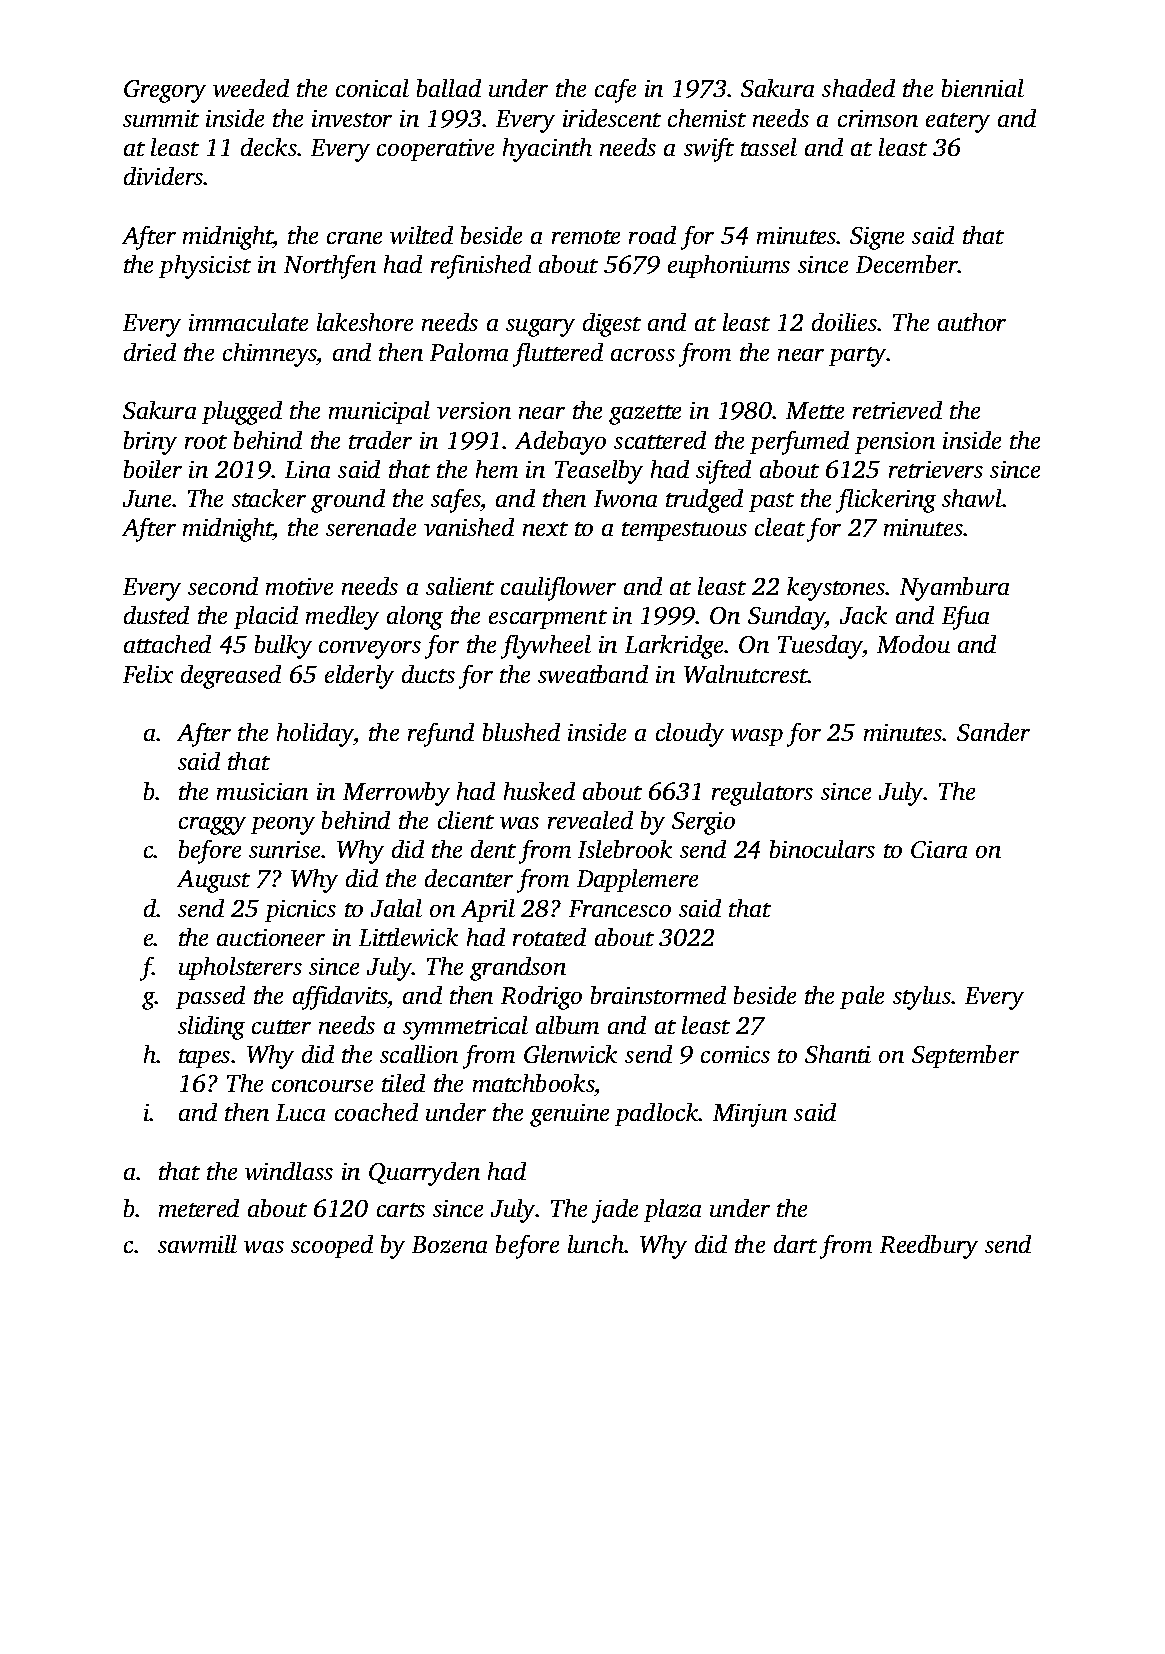  Describe the element at coordinates (625, 498) in the screenshot. I see `Iwona` at that location.
